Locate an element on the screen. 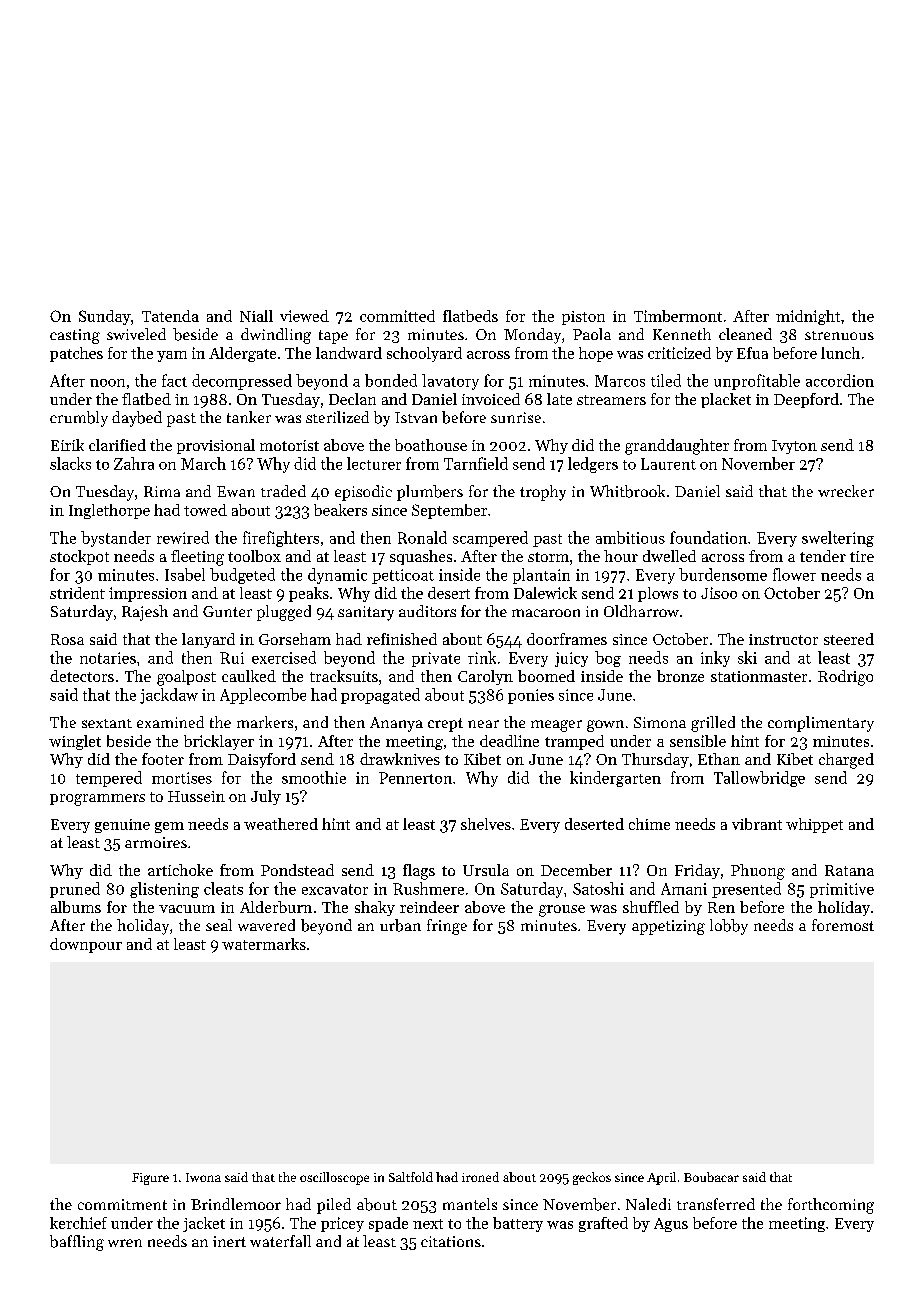 This screenshot has height=1308, width=924. watermarks is located at coordinates (264, 944).
